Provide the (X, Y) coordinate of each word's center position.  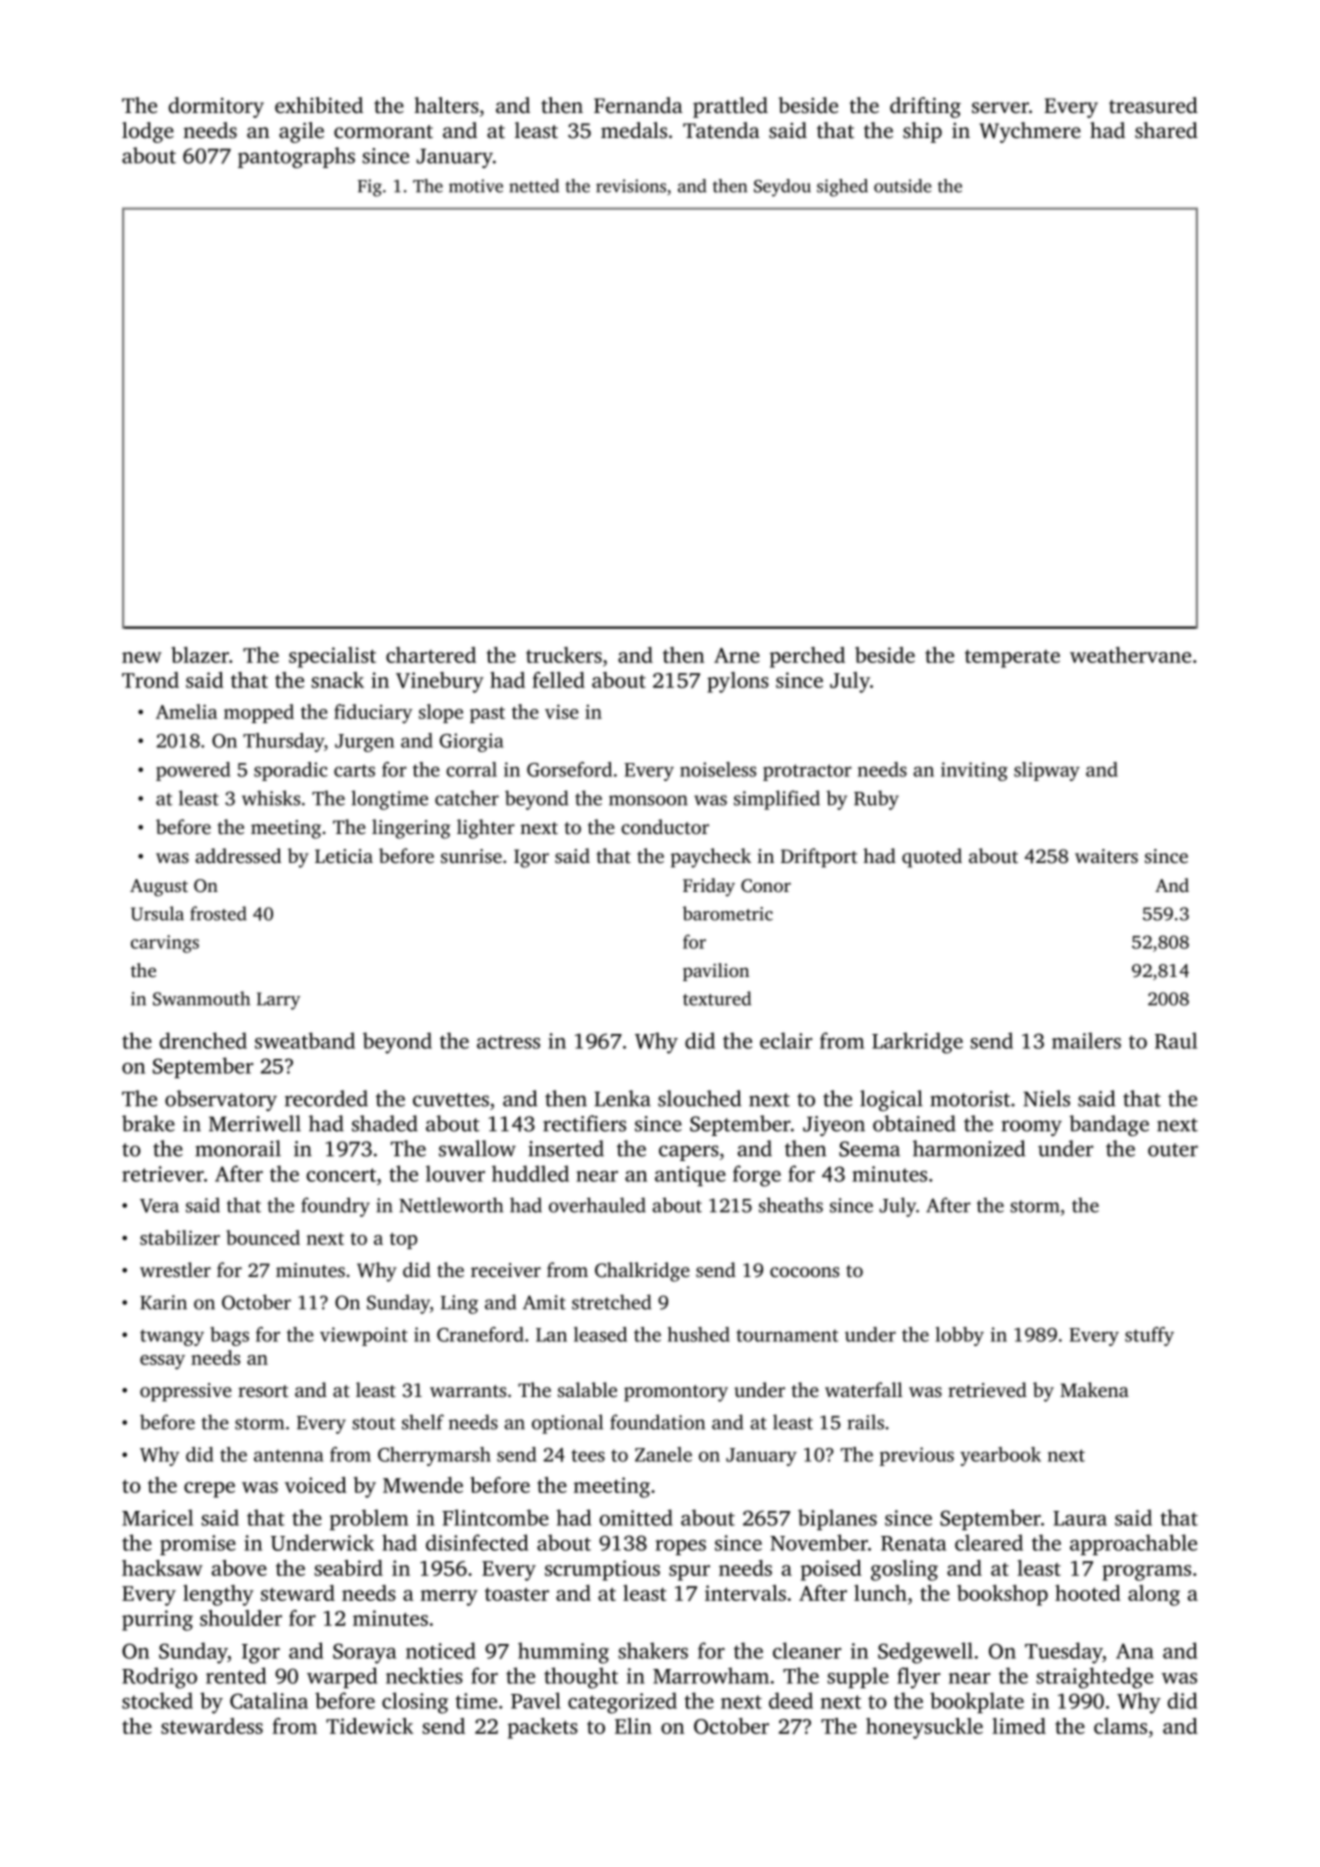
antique (690, 1176)
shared (1166, 130)
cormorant (383, 132)
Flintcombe (495, 1517)
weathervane (1130, 655)
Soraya (364, 1653)
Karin (163, 1302)
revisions (631, 186)
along (1154, 1595)
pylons (738, 682)
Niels (1046, 1098)
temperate (1012, 659)
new (142, 657)
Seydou (782, 188)
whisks (271, 798)
